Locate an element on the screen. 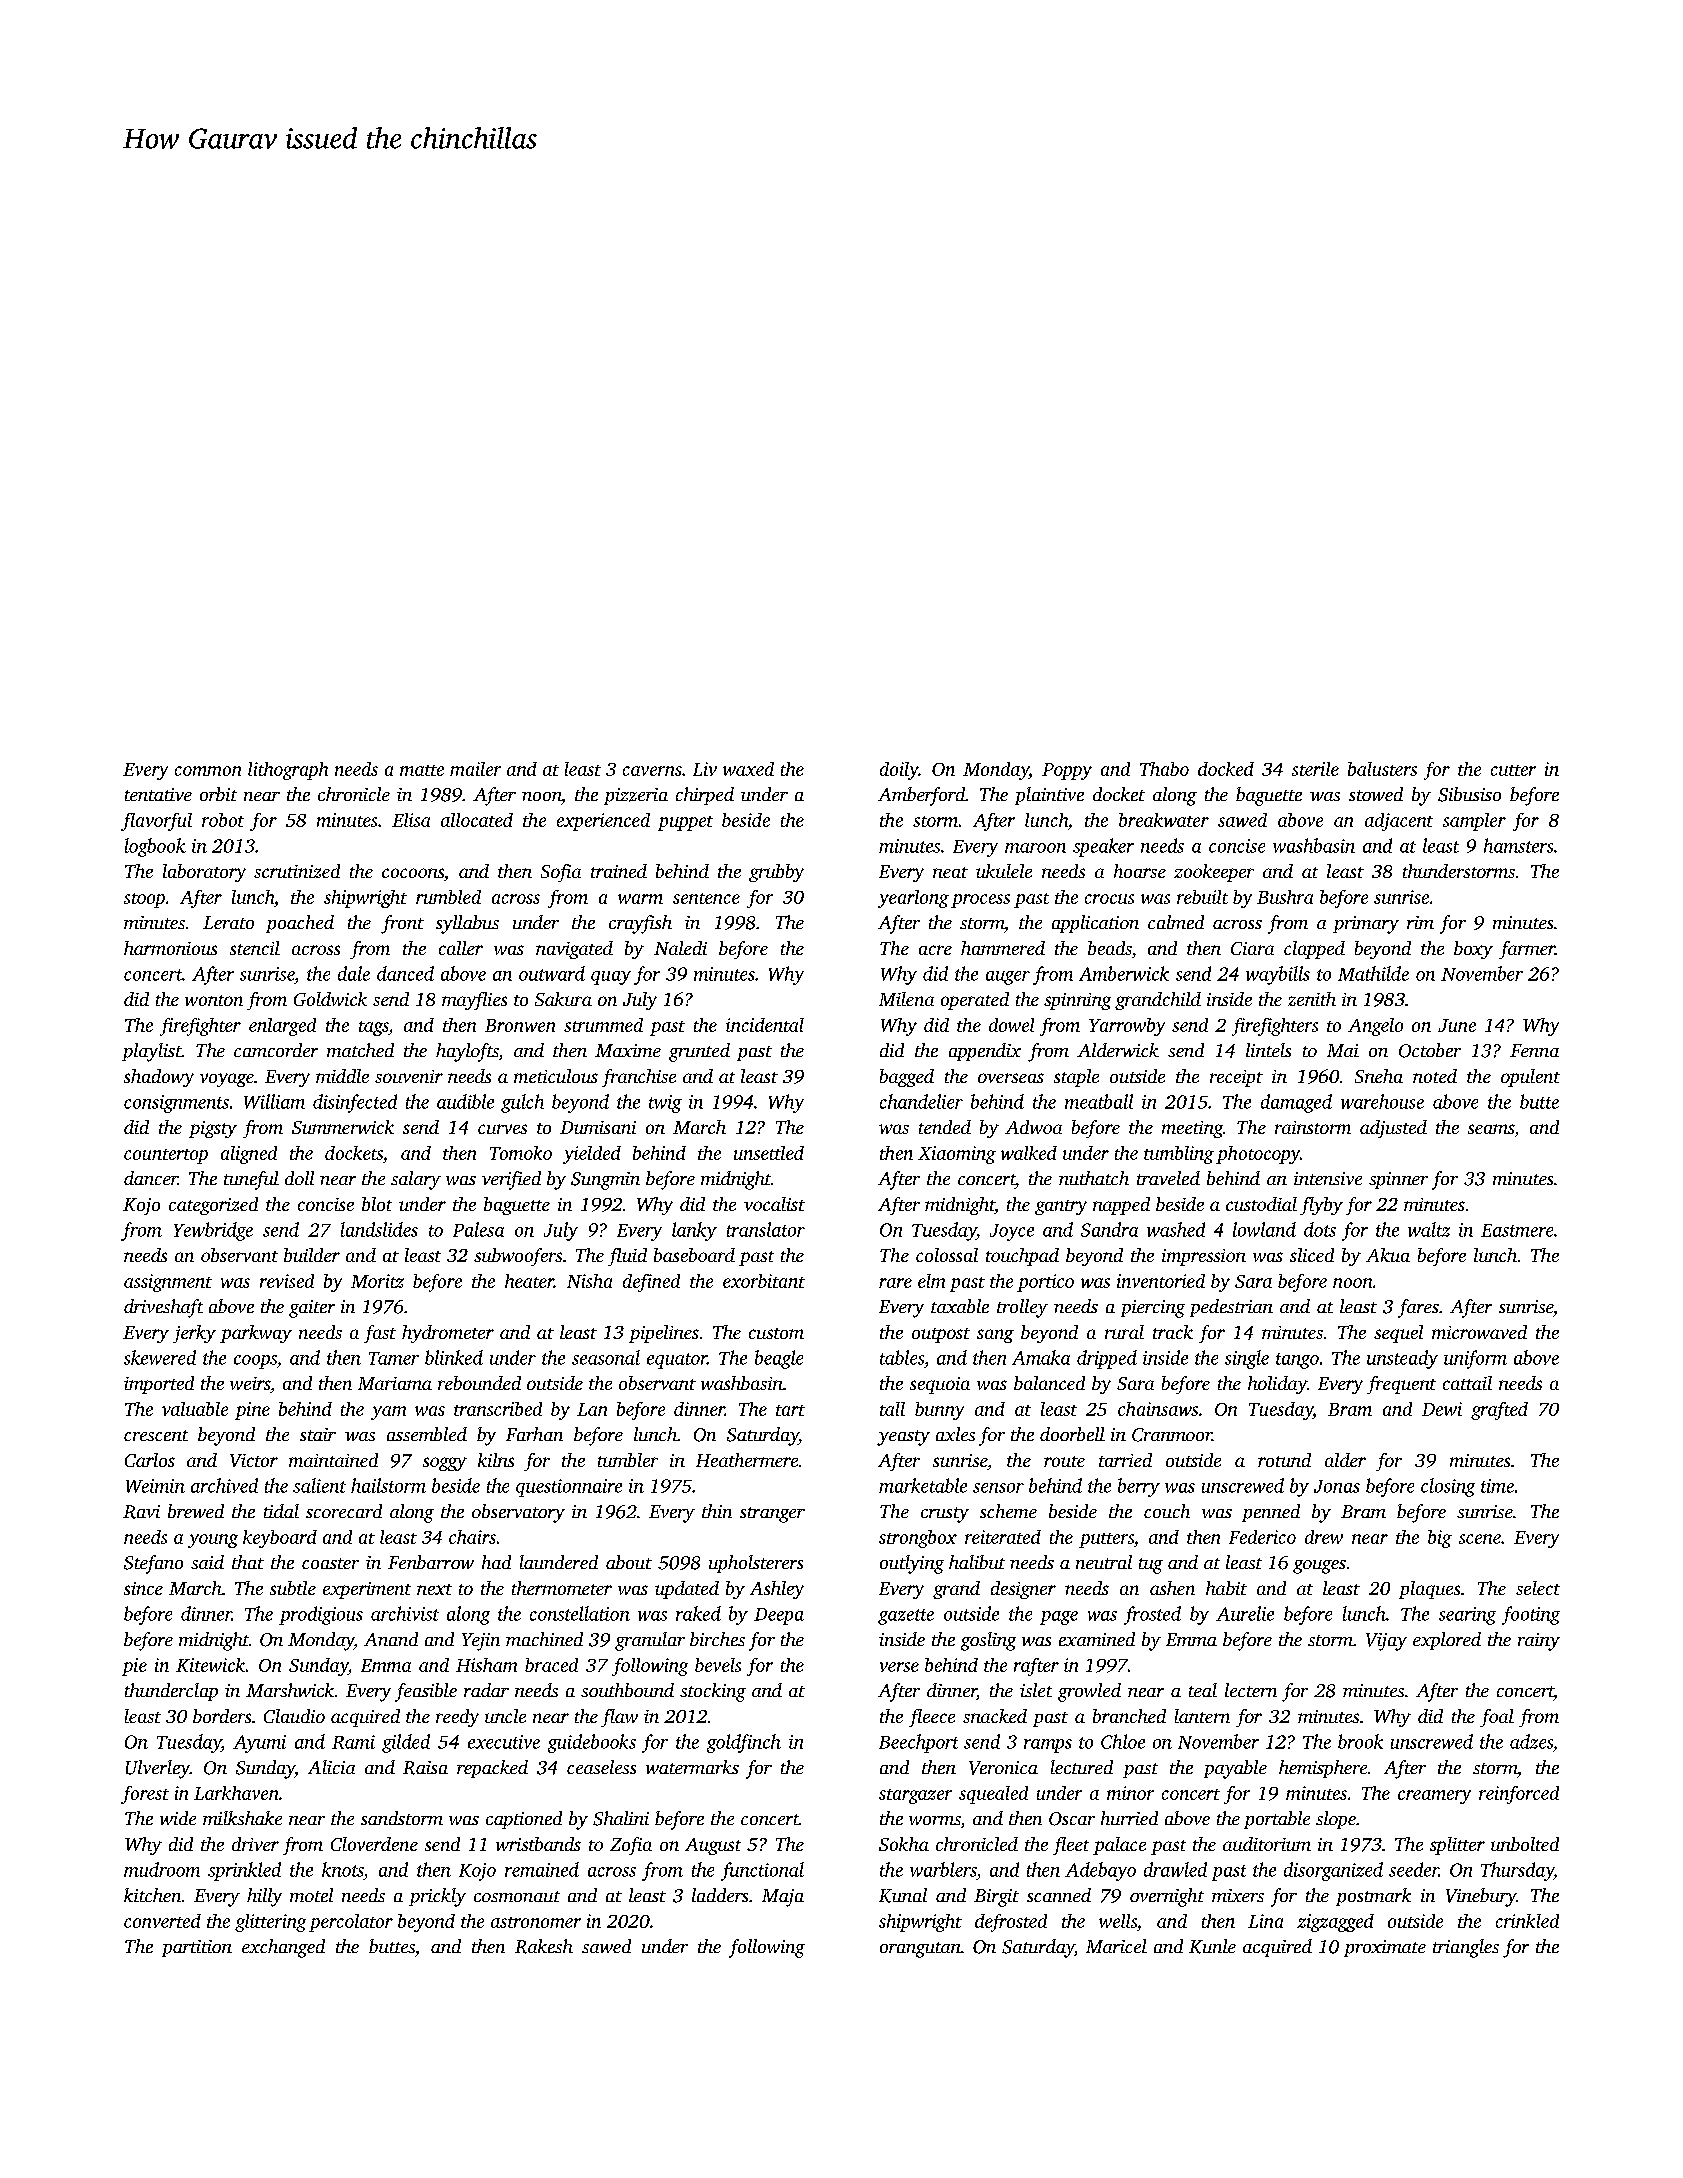 This screenshot has width=1683, height=2178. Ravi is located at coordinates (141, 1512).
